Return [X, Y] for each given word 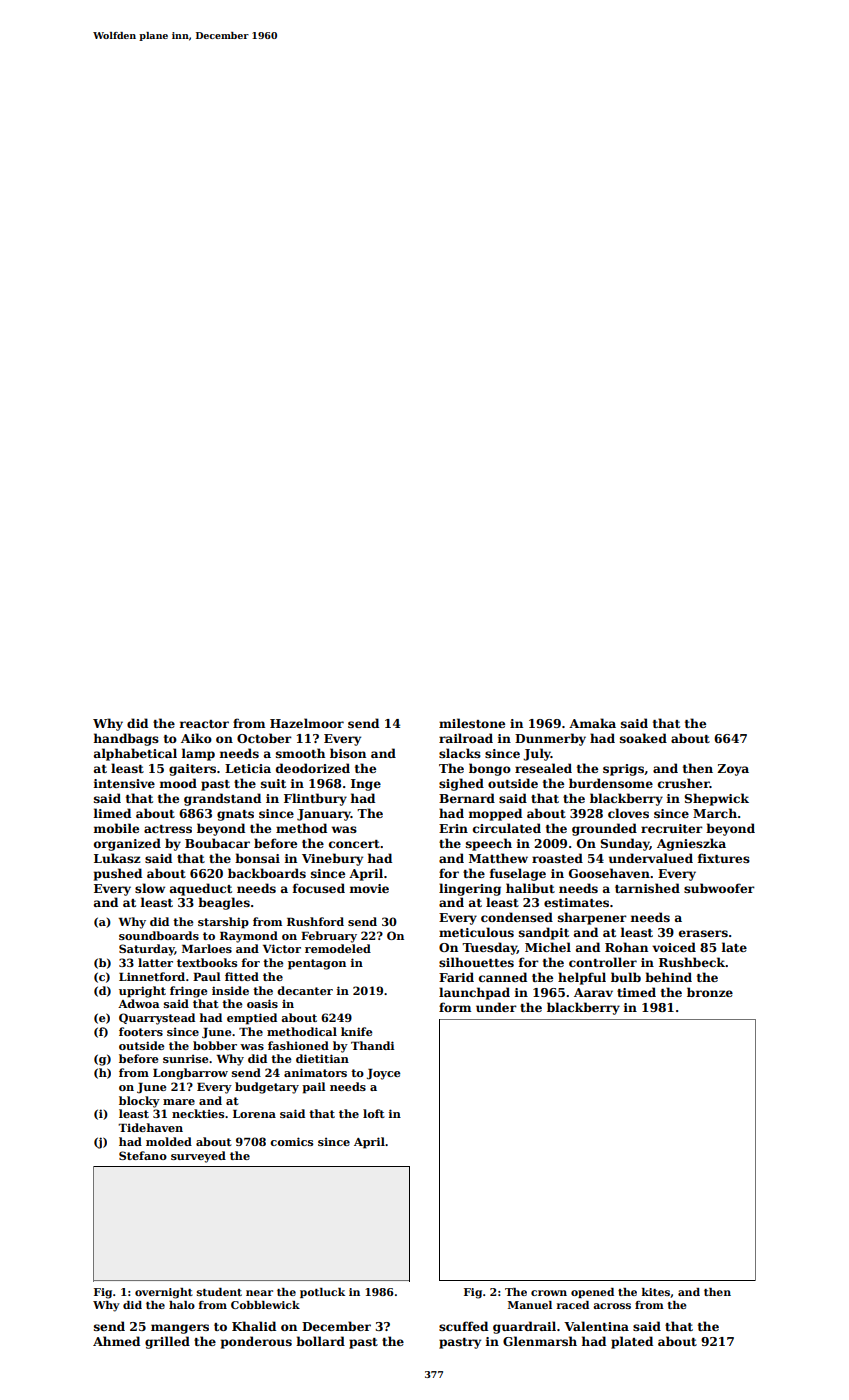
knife [356, 1031]
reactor [204, 724]
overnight [164, 1293]
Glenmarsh [540, 1341]
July [537, 754]
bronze [710, 992]
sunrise [185, 1058]
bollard [320, 1341]
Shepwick [716, 799]
